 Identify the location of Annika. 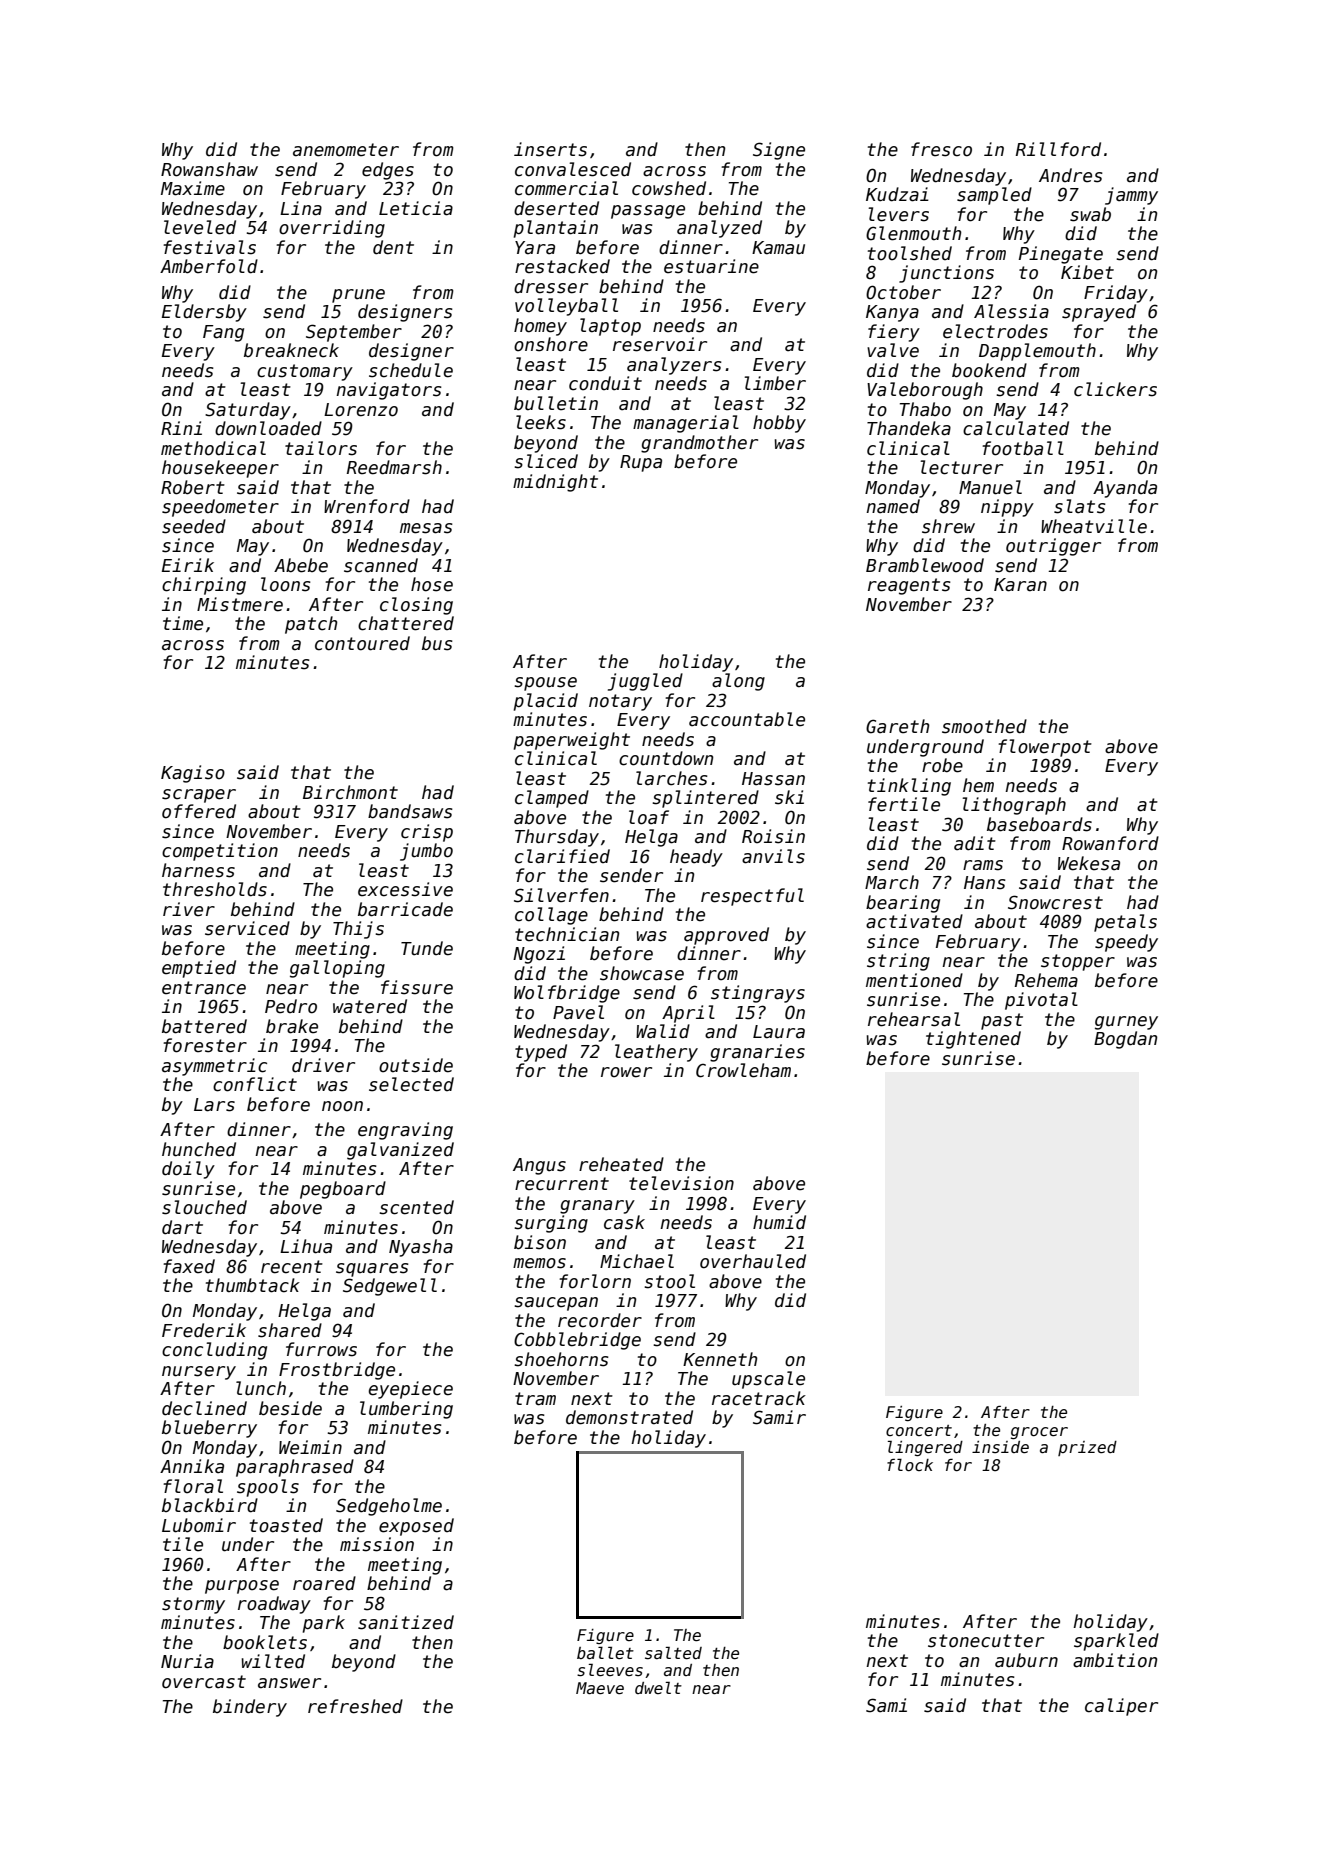
(192, 1466).
